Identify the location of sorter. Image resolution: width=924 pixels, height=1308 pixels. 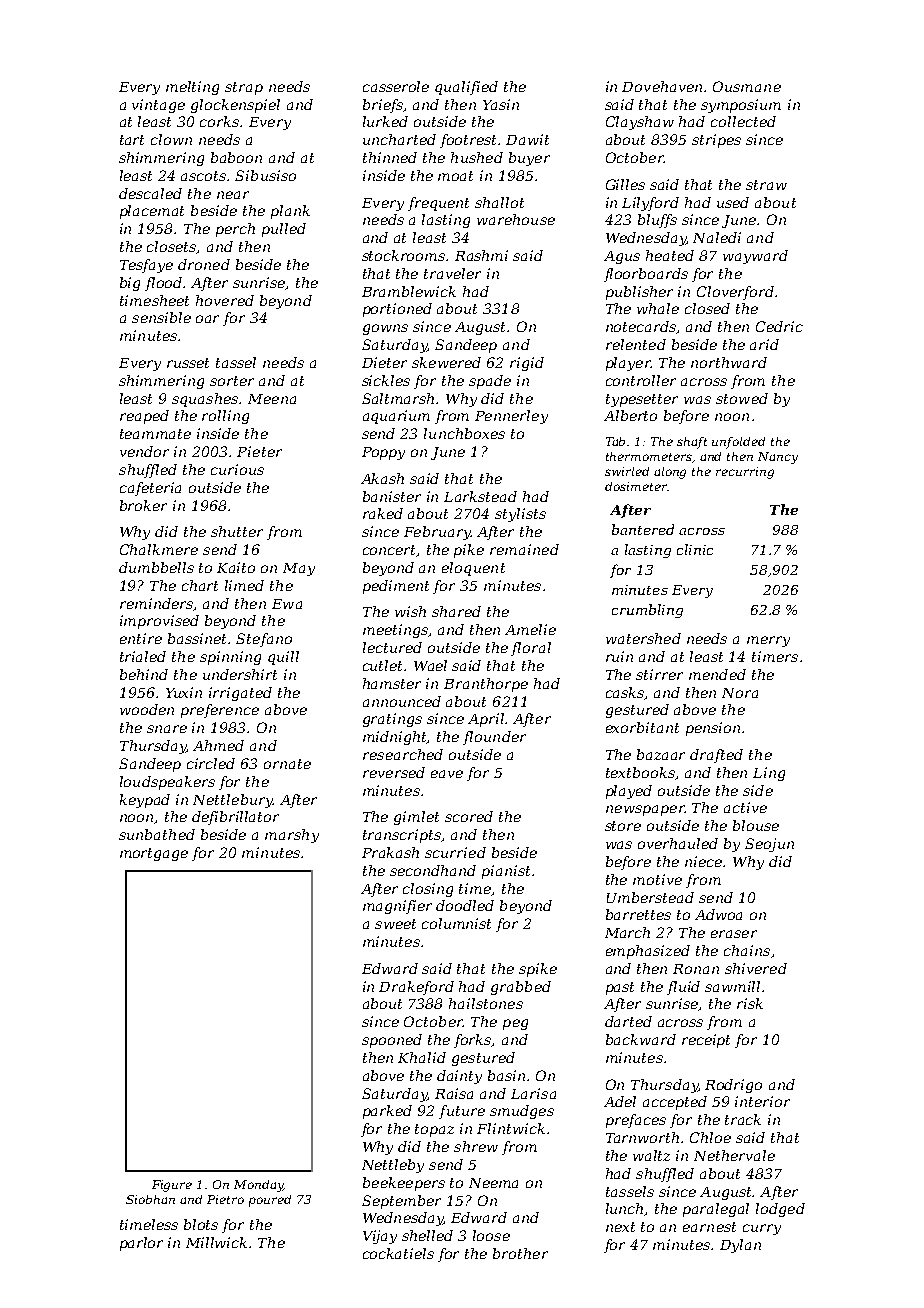
(232, 381).
